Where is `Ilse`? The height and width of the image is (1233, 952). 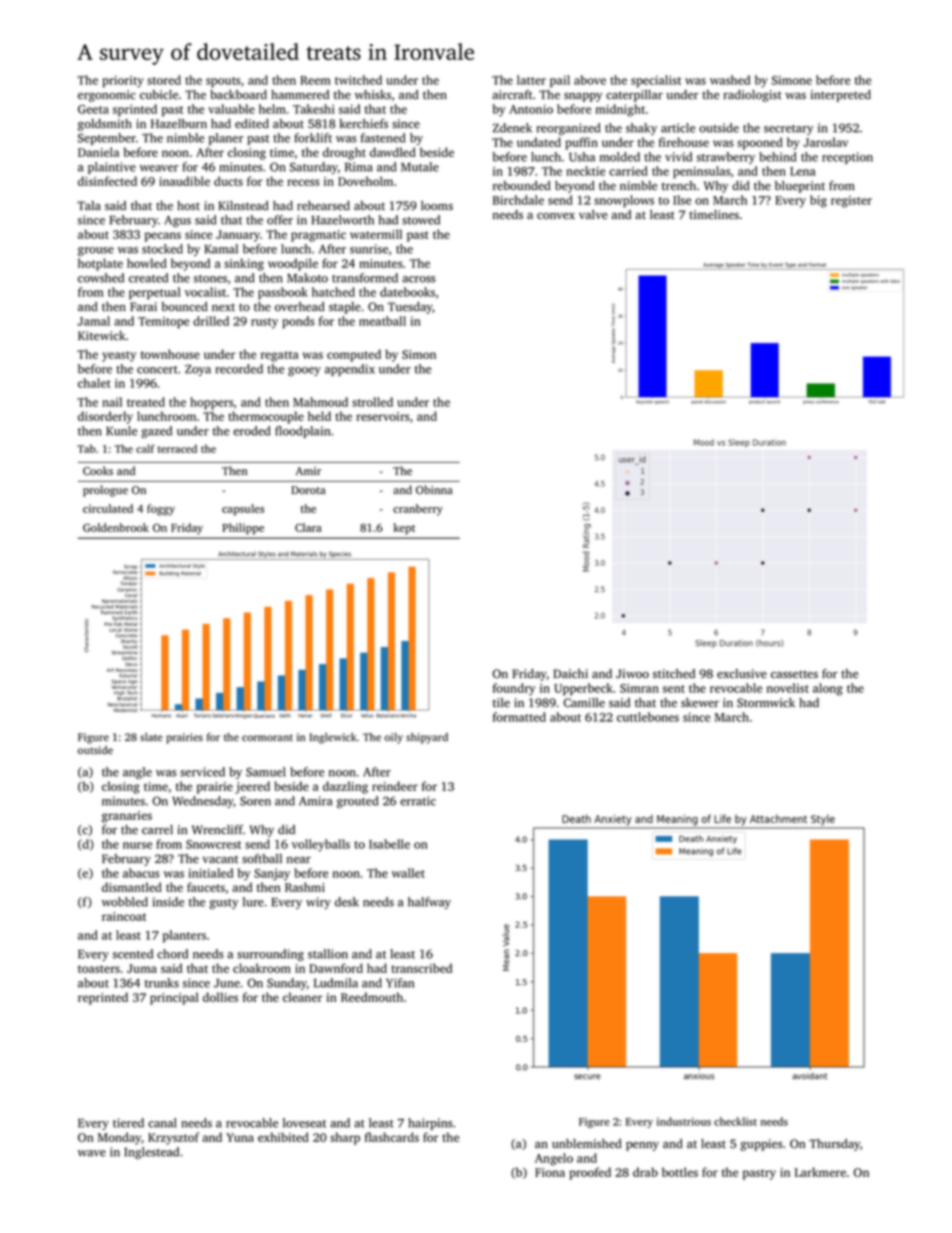 Ilse is located at coordinates (682, 200).
